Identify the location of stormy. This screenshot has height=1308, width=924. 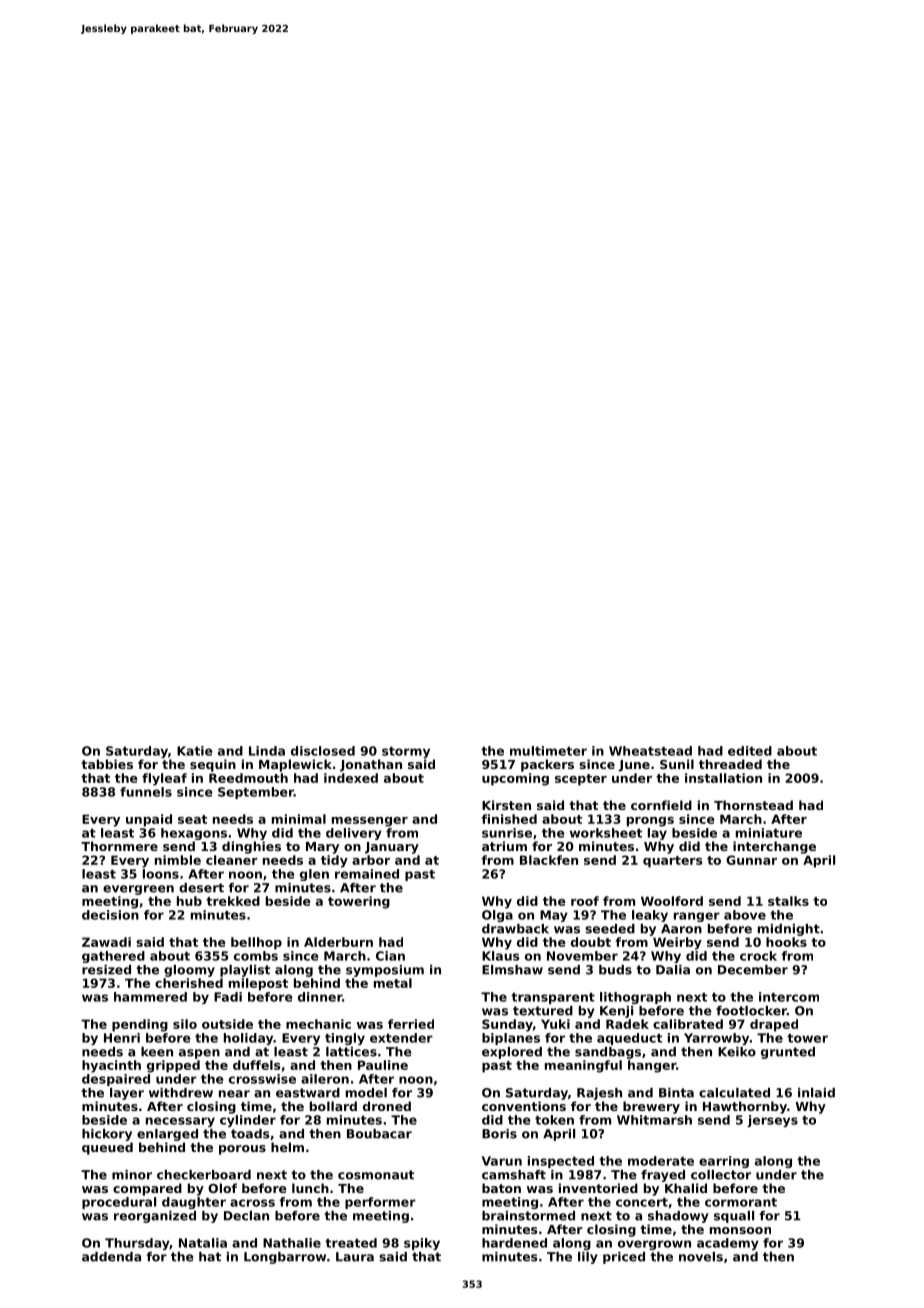
(406, 752).
